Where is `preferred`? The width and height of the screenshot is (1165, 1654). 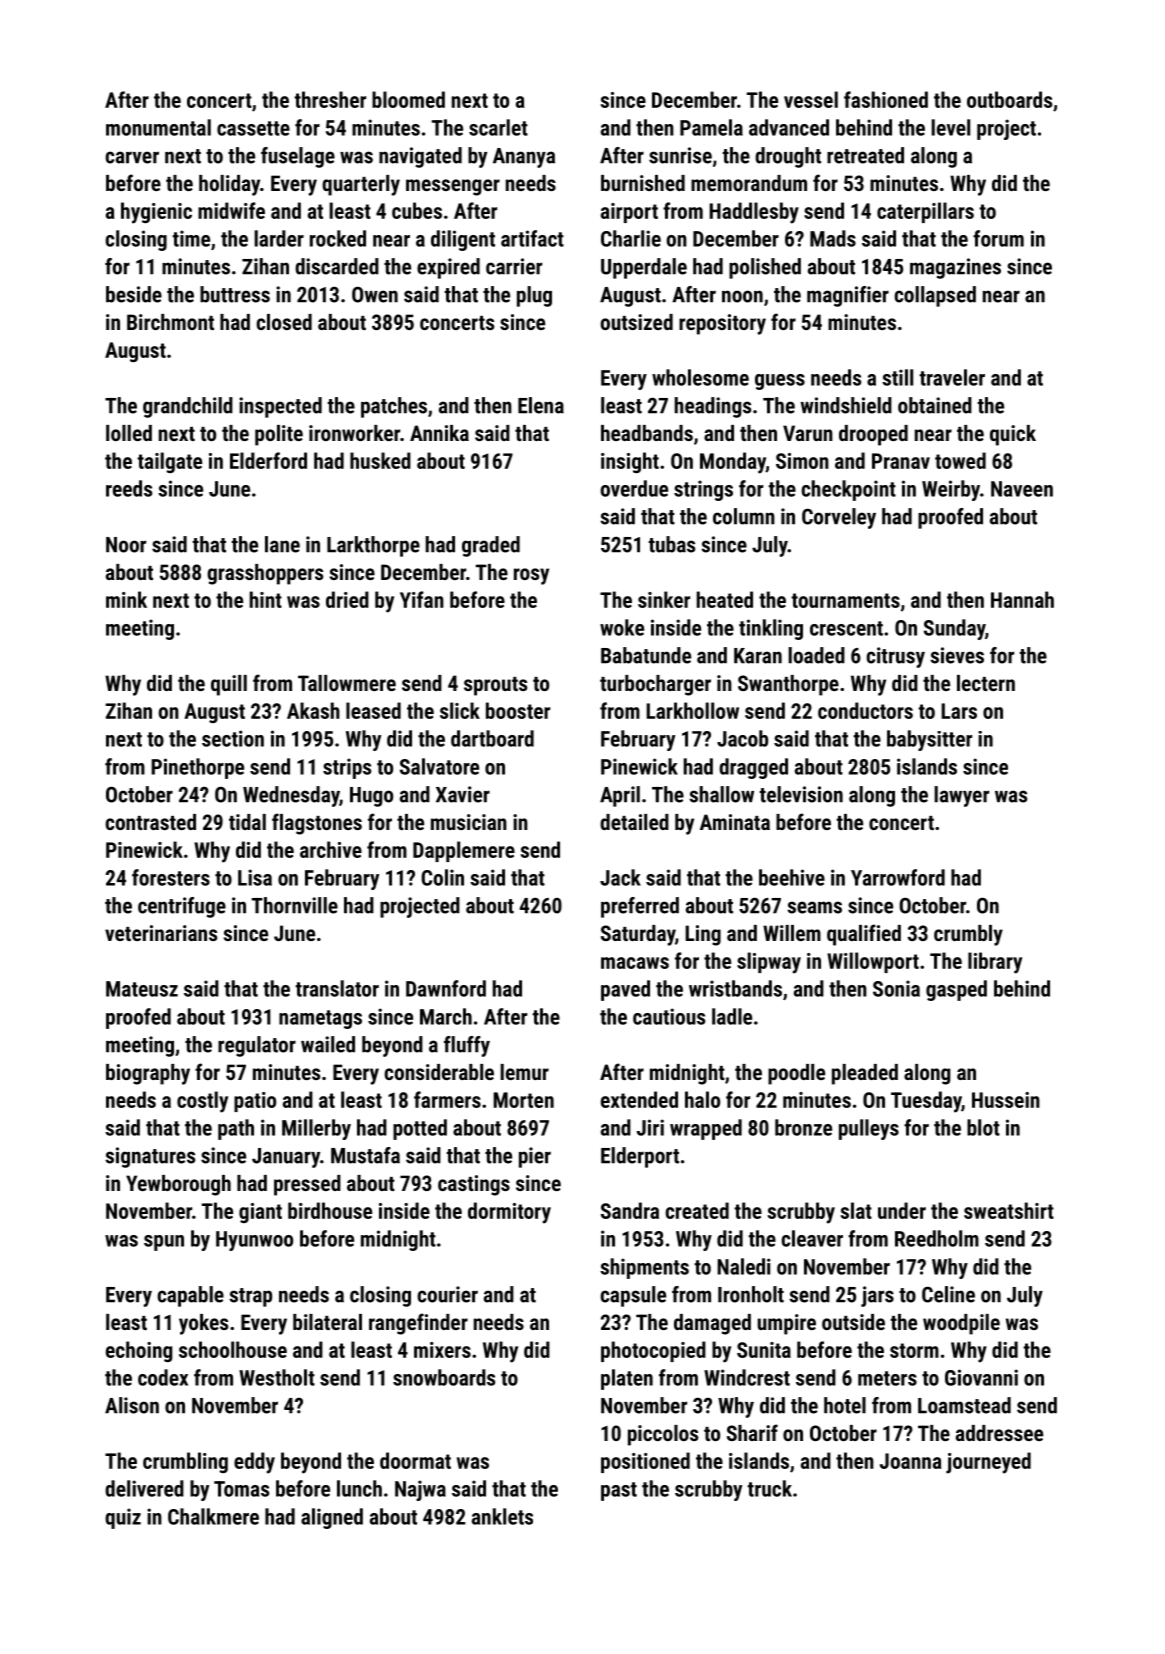 preferred is located at coordinates (640, 907).
